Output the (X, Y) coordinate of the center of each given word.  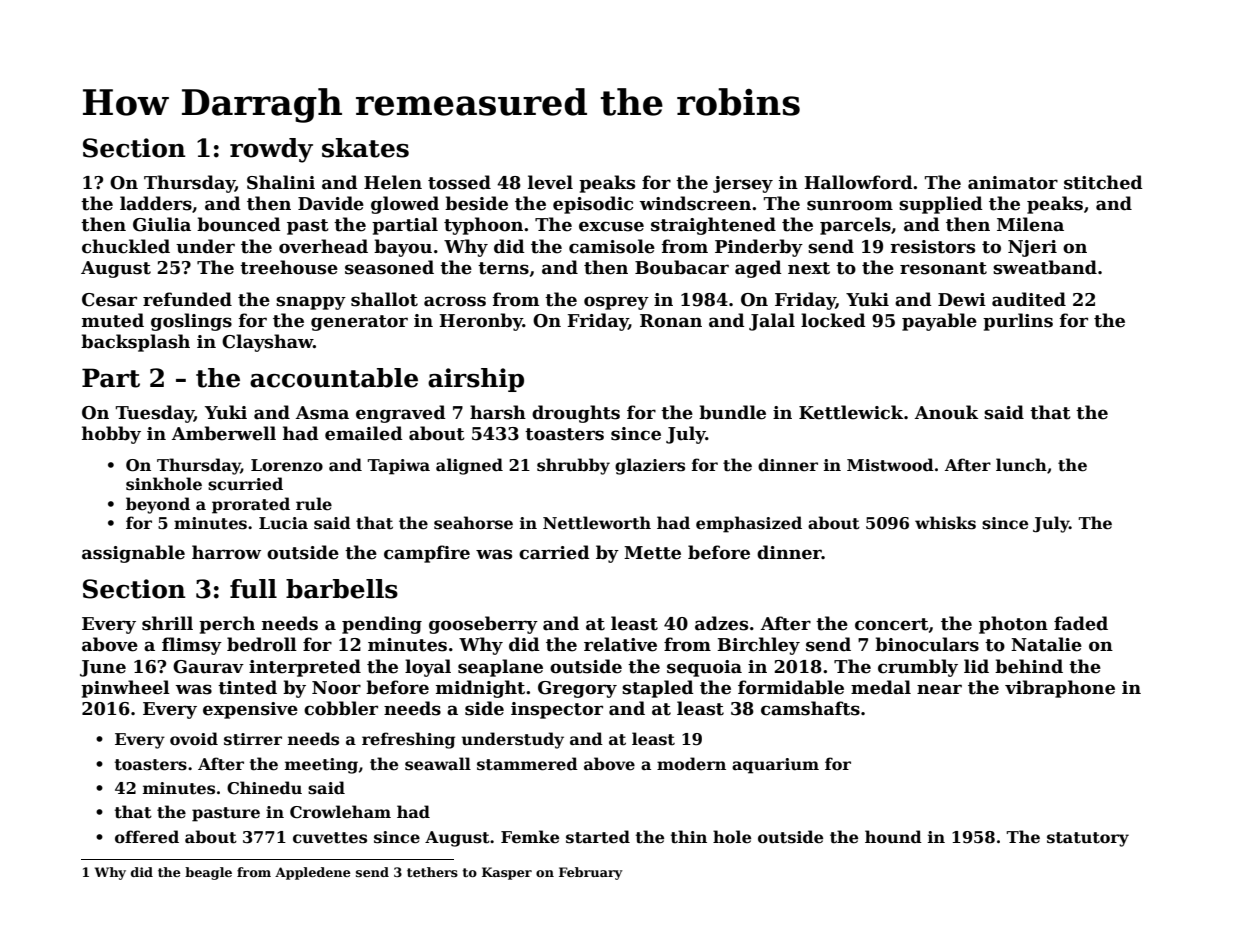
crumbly (918, 668)
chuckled (126, 246)
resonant (943, 268)
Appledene (313, 873)
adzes (721, 623)
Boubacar (682, 267)
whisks (945, 523)
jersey (743, 184)
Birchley (758, 646)
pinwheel (125, 689)
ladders (156, 203)
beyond (158, 505)
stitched (1103, 182)
